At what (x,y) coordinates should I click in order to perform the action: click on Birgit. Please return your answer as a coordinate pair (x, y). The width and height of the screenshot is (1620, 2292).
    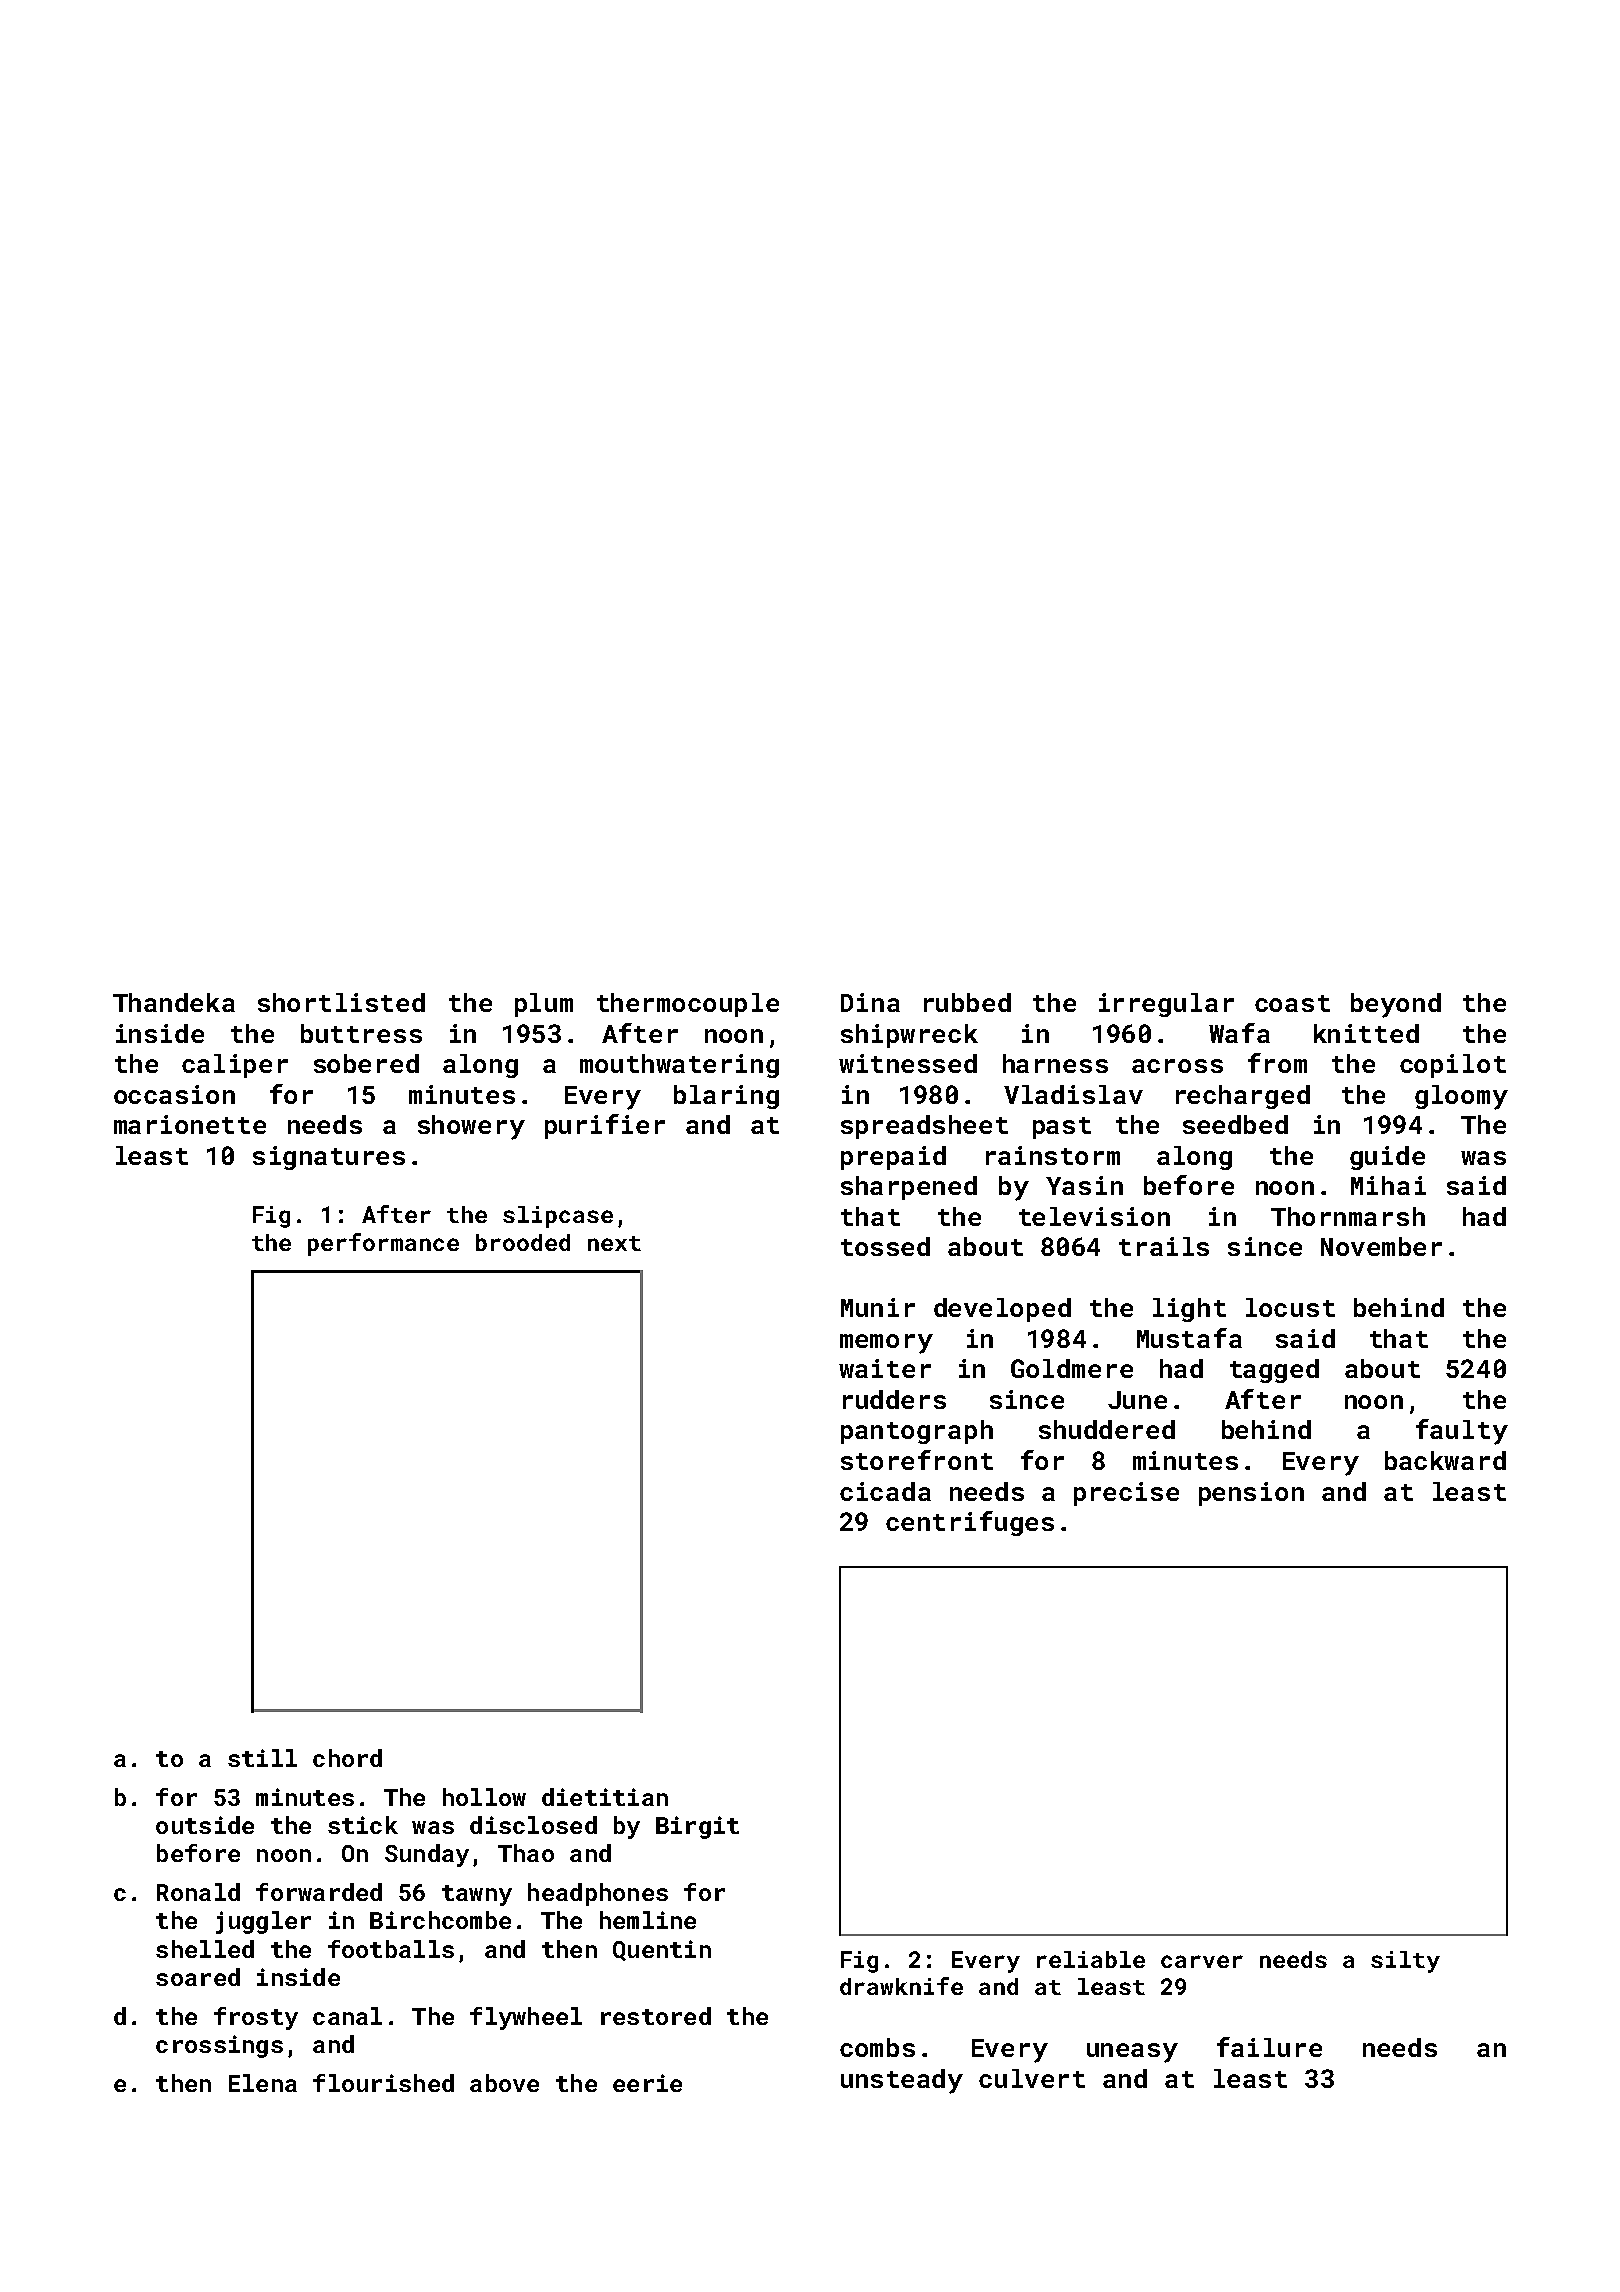
    Looking at the image, I should click on (697, 1827).
